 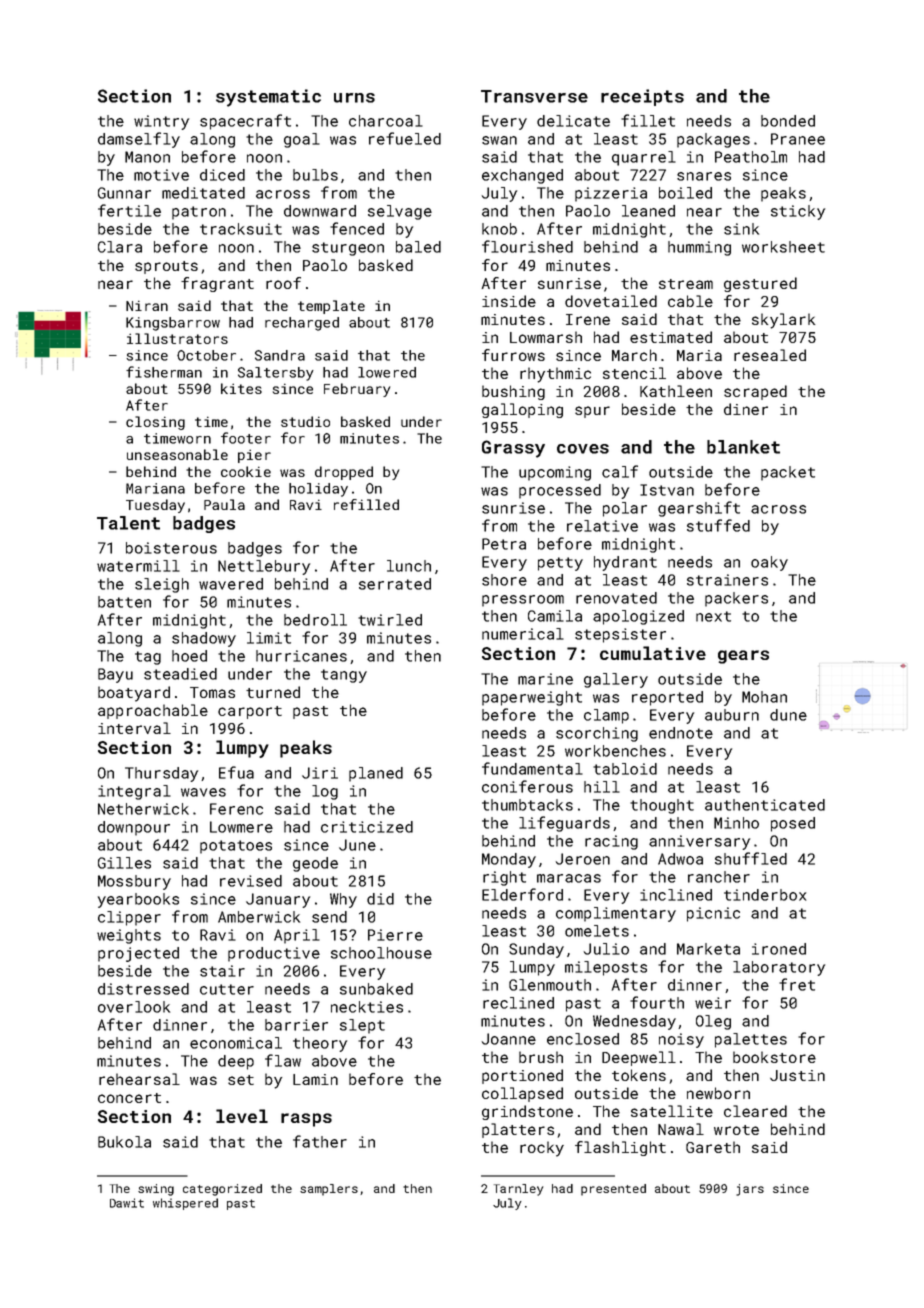 I want to click on potatoes, so click(x=236, y=847).
